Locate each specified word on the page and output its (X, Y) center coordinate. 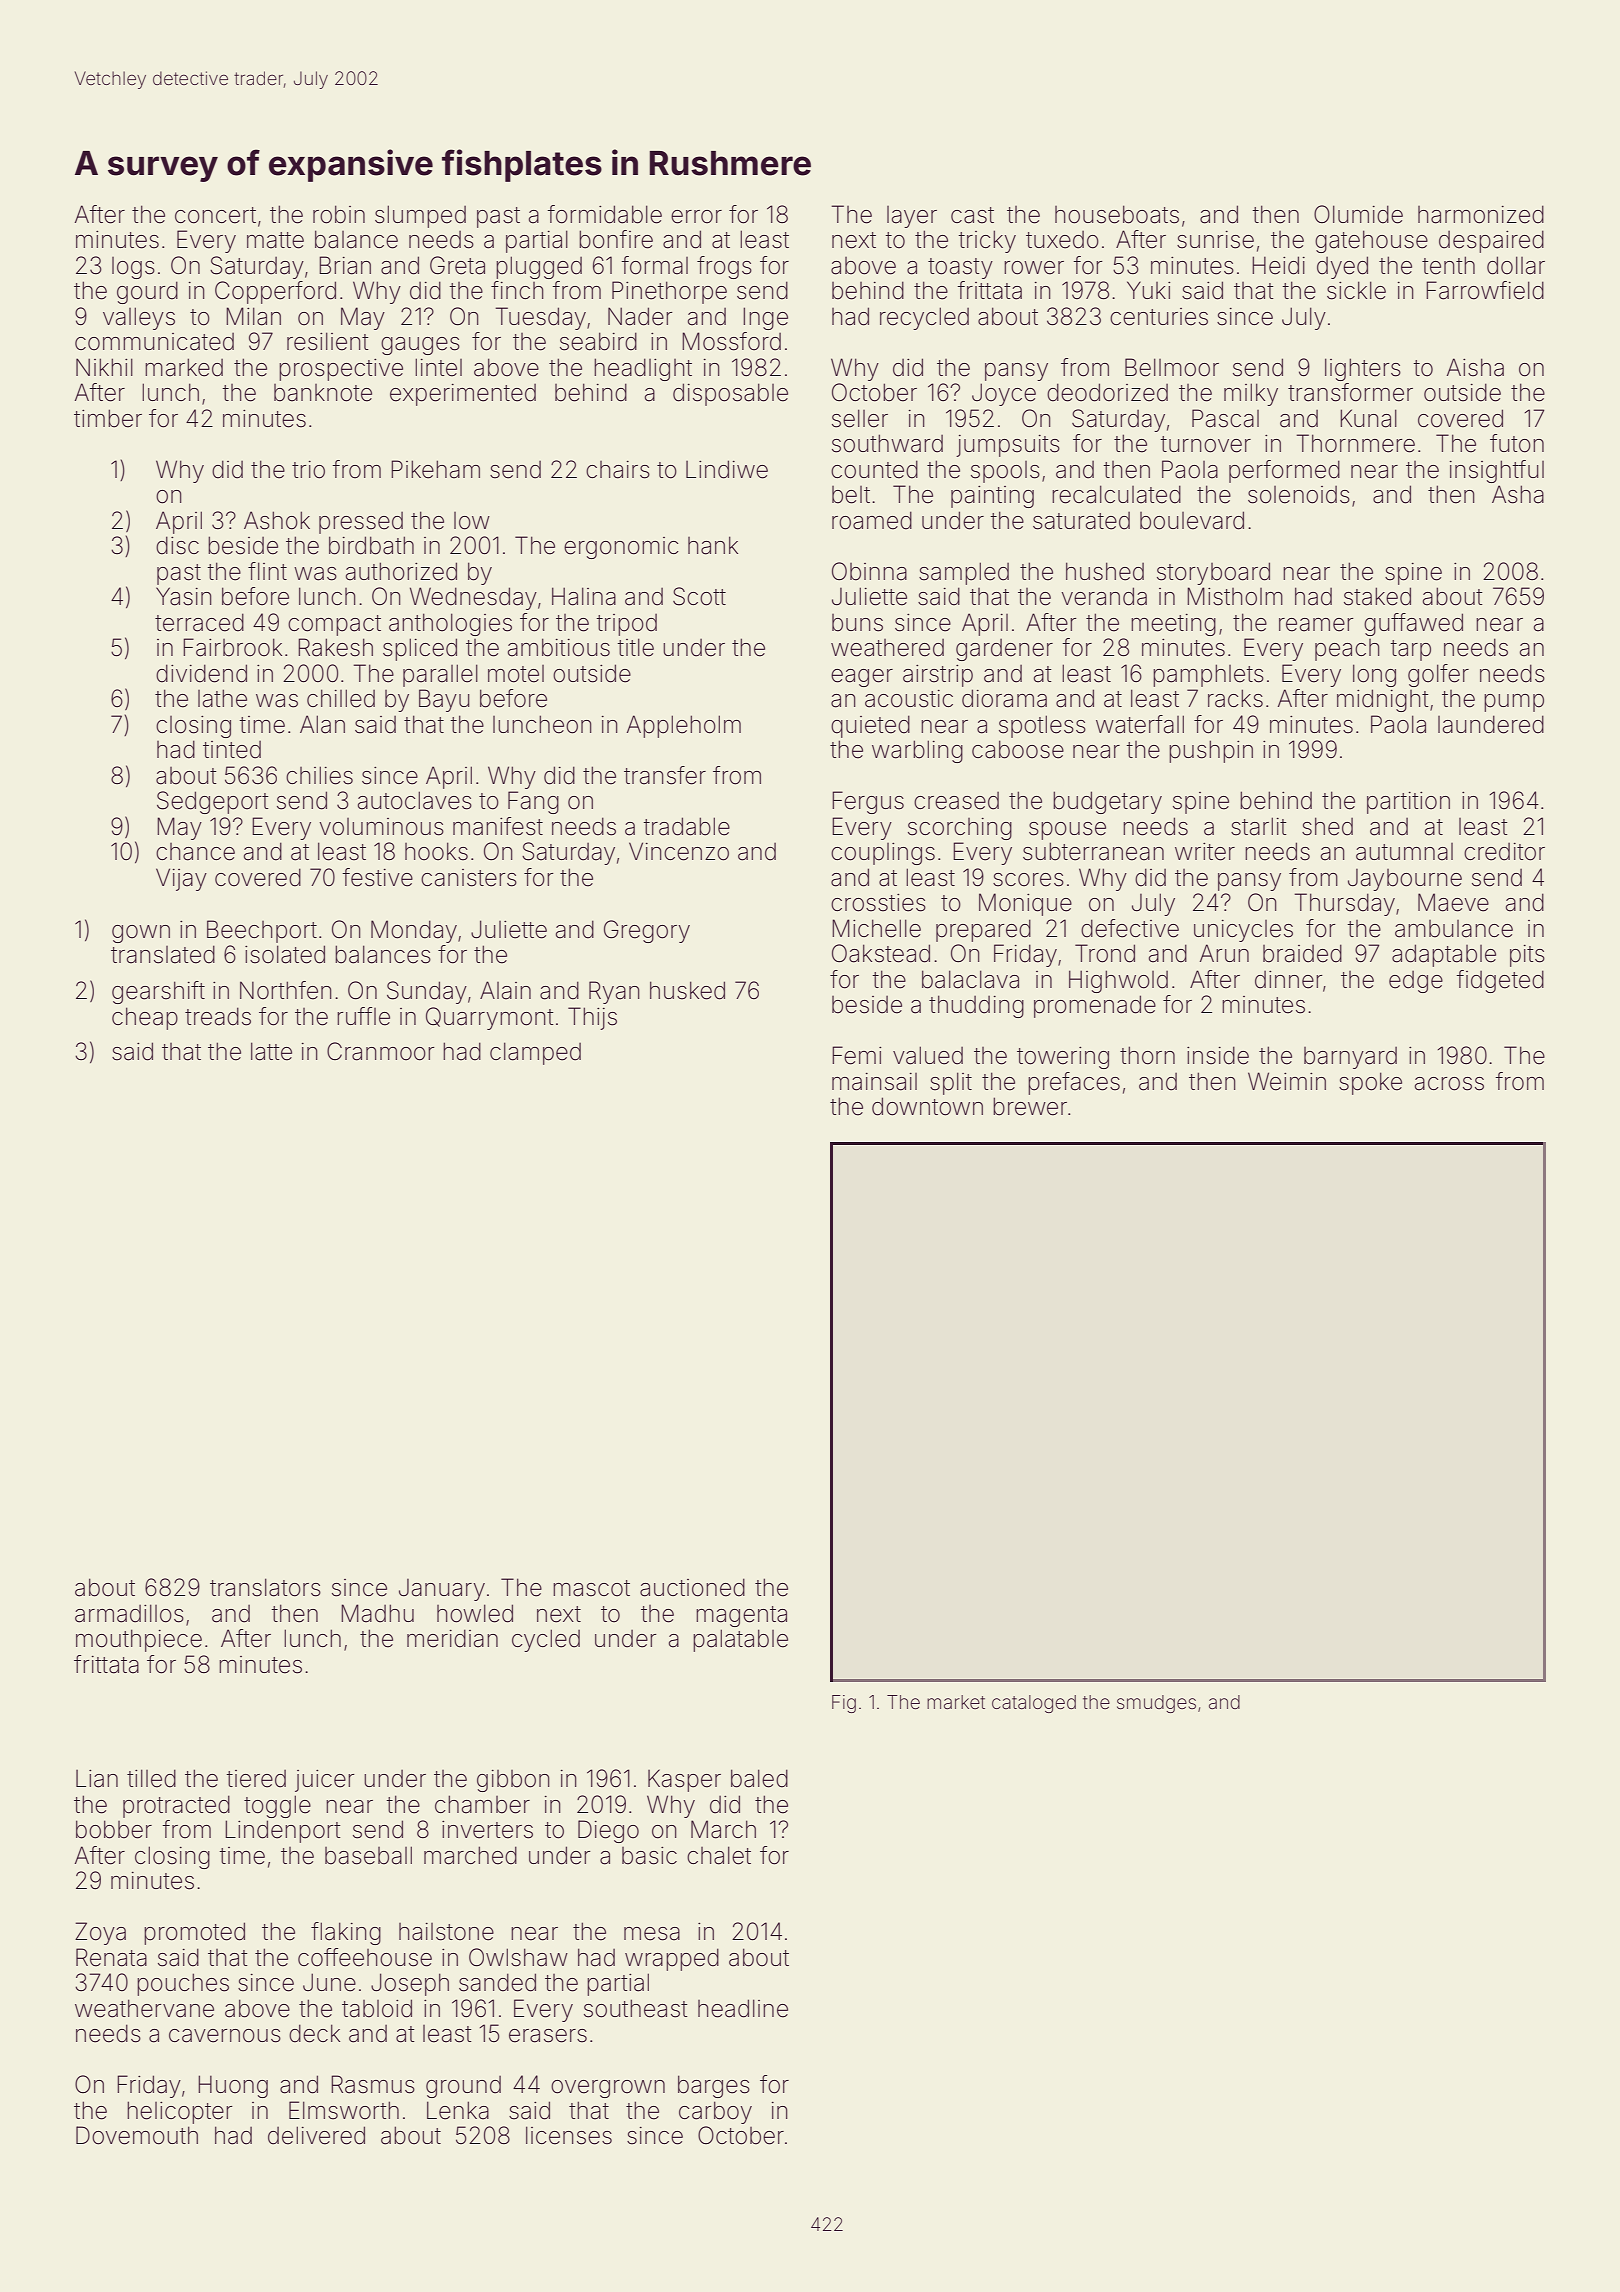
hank (713, 545)
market (956, 1702)
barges (714, 2086)
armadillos (129, 1613)
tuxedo (1062, 240)
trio (308, 470)
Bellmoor (1172, 367)
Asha (1518, 494)
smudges (1156, 1704)
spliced (420, 649)
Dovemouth (137, 2135)
